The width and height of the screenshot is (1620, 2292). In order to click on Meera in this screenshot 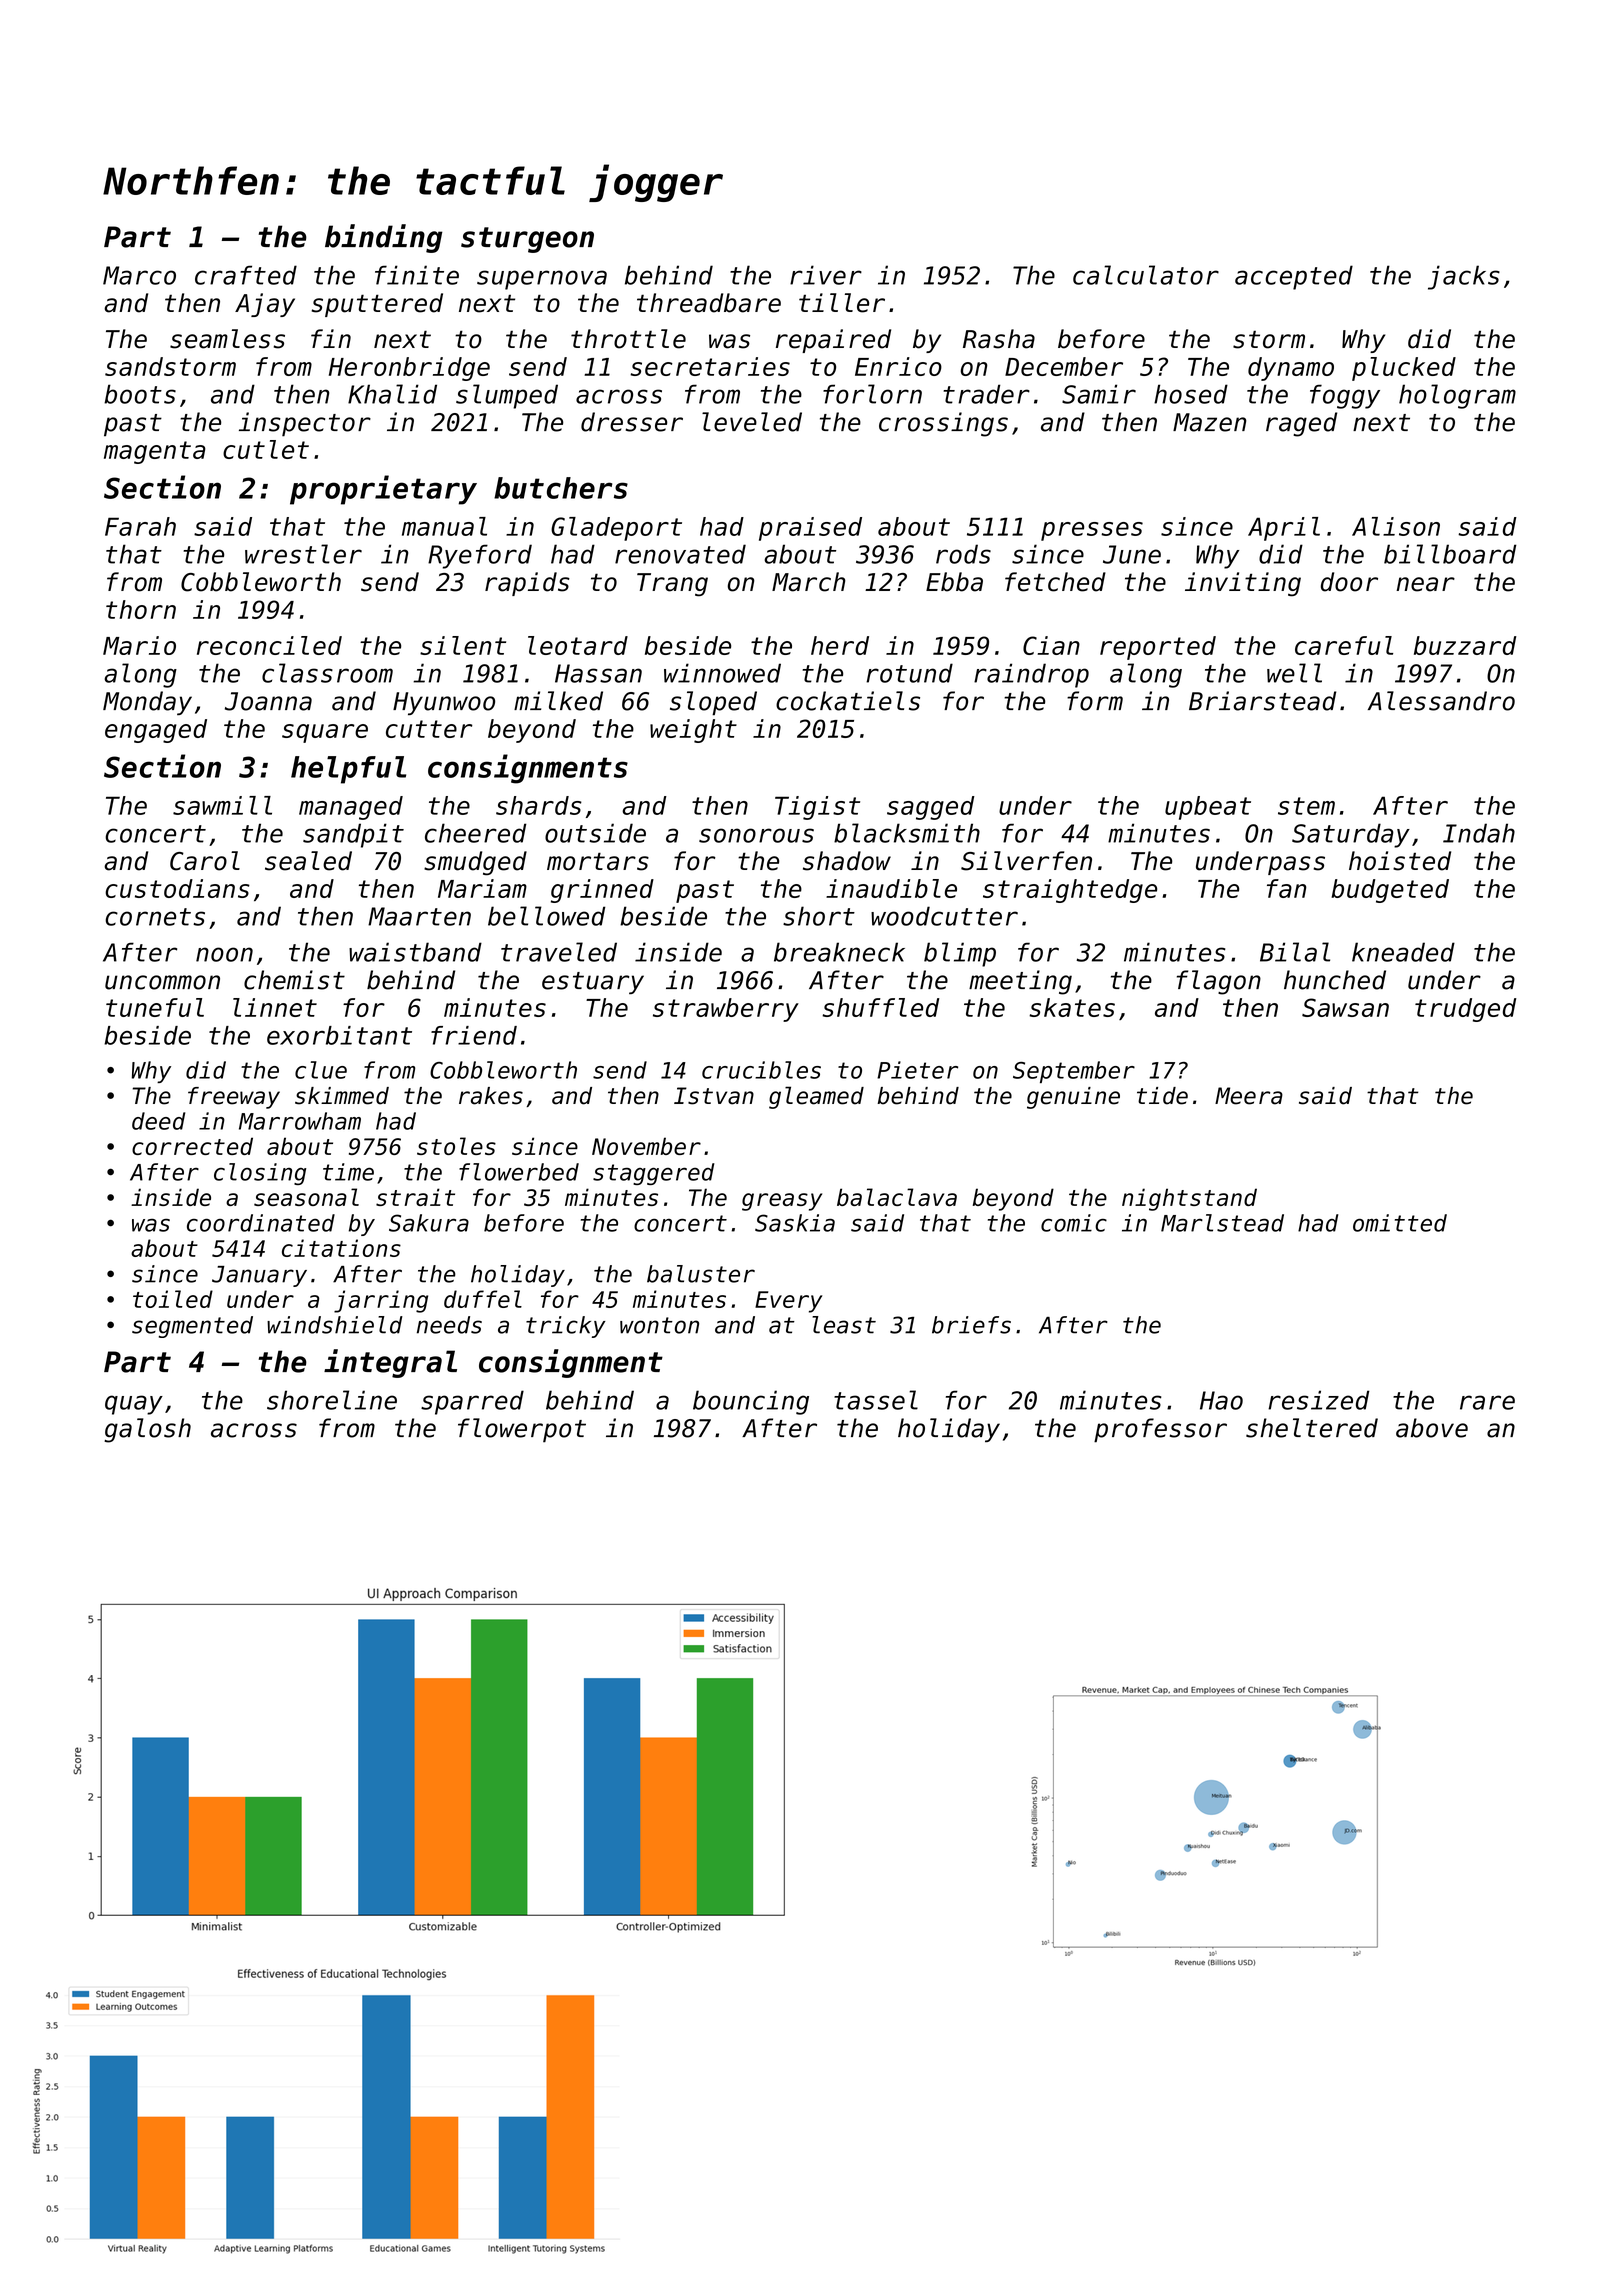, I will do `click(1249, 1096)`.
